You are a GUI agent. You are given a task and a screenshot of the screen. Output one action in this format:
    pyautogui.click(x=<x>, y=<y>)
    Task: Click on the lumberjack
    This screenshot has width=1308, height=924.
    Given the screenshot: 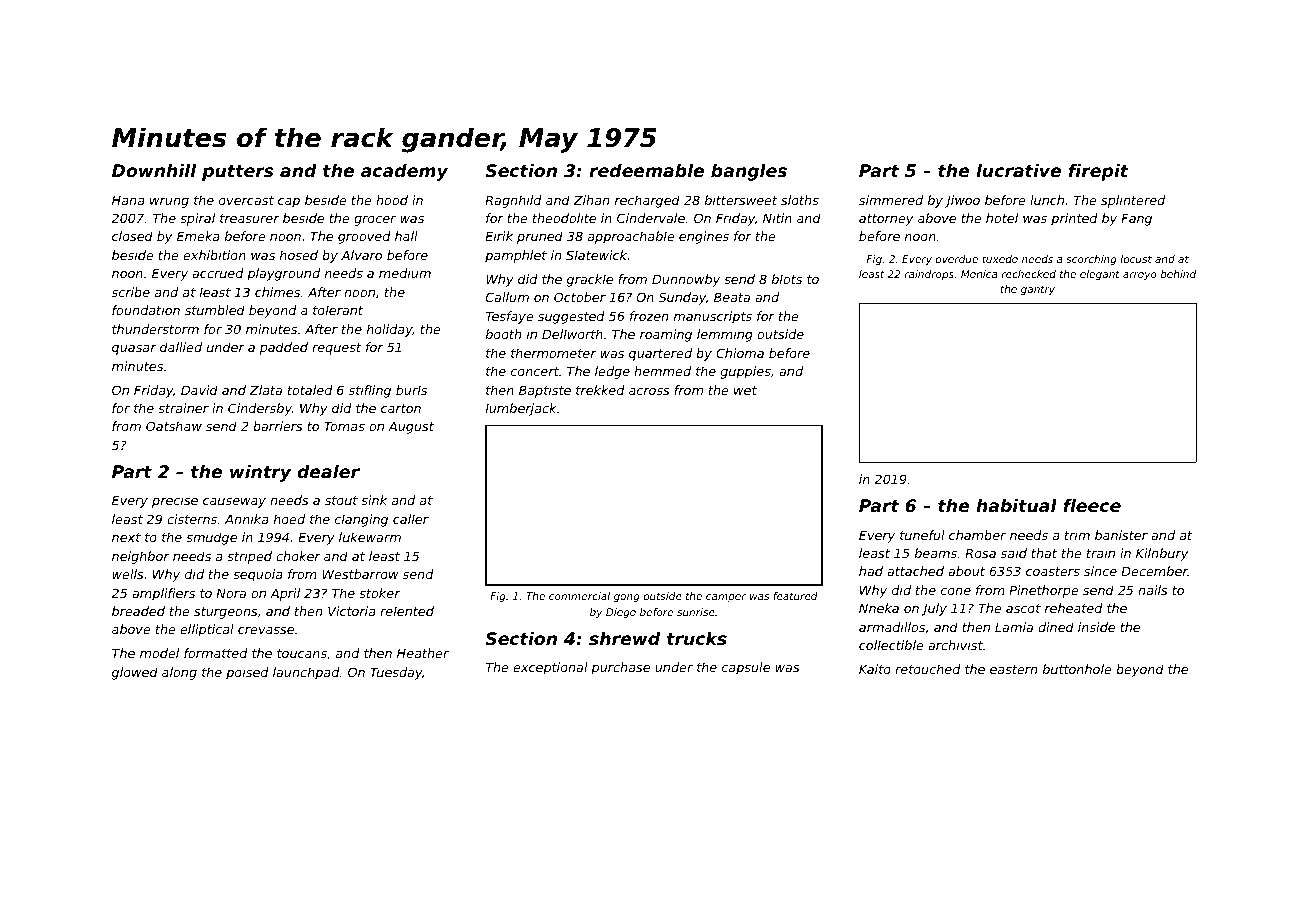 What is the action you would take?
    pyautogui.click(x=521, y=409)
